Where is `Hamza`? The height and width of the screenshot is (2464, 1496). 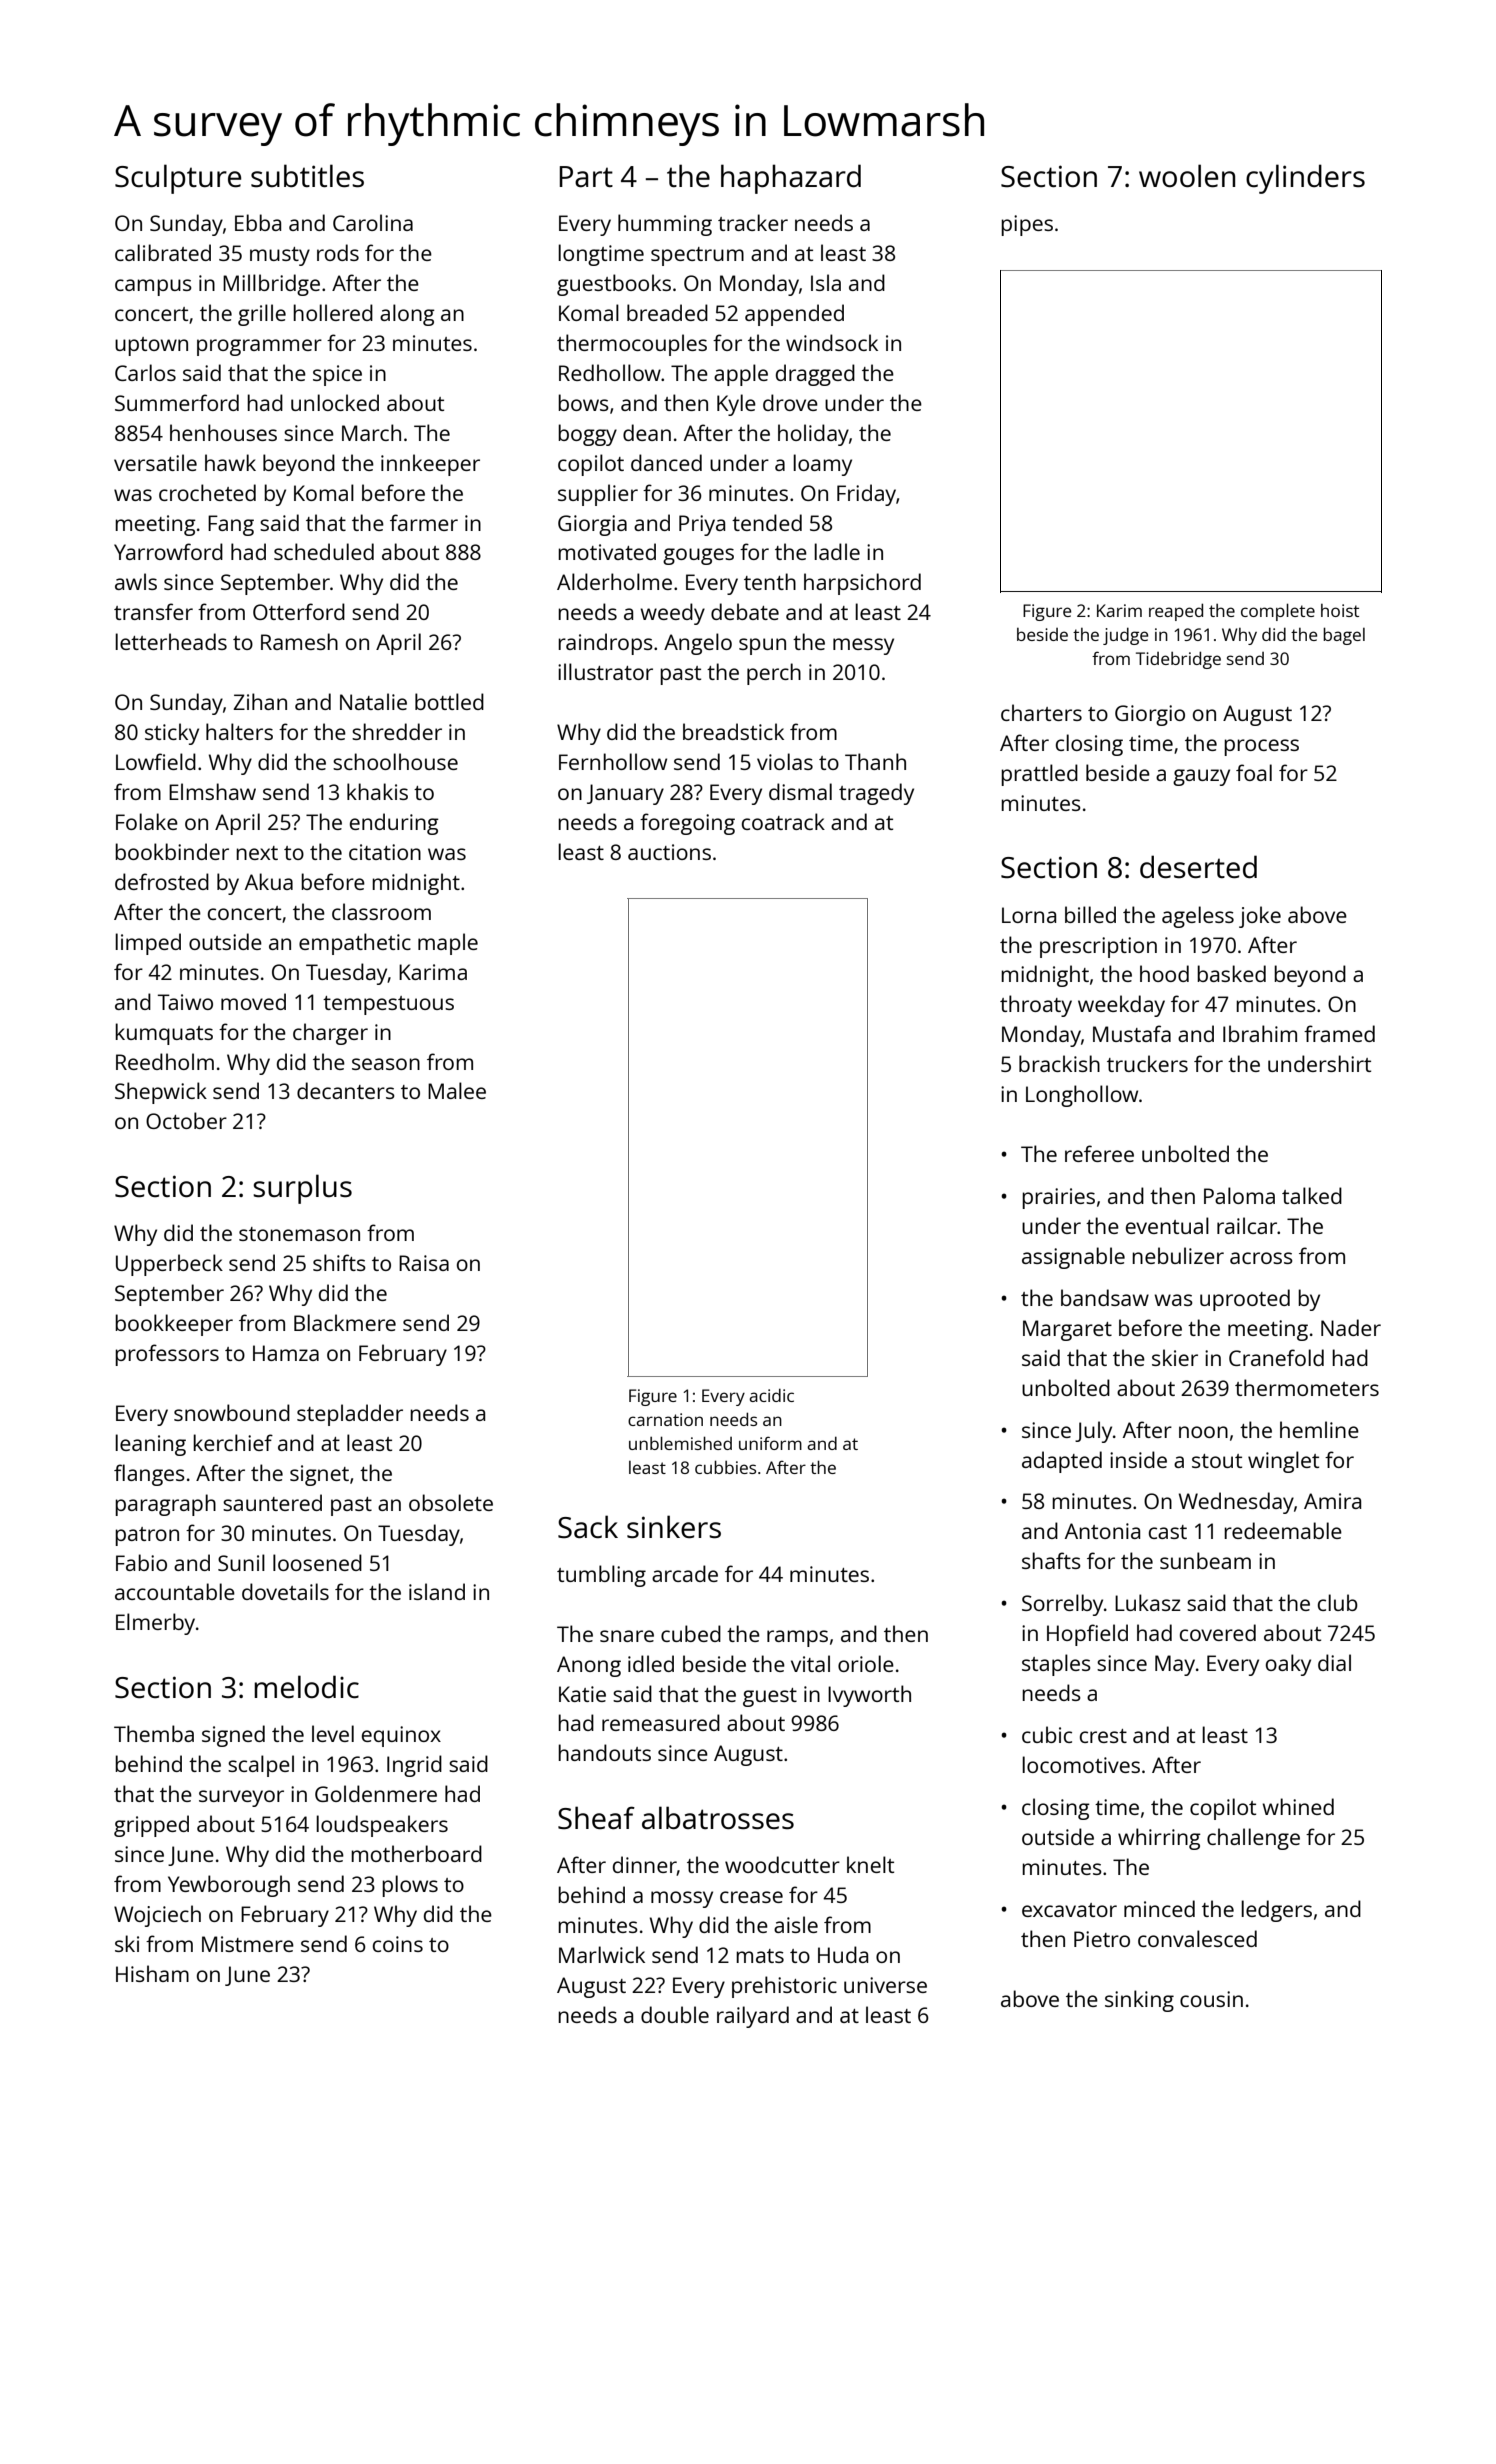
Hamza is located at coordinates (286, 1353).
